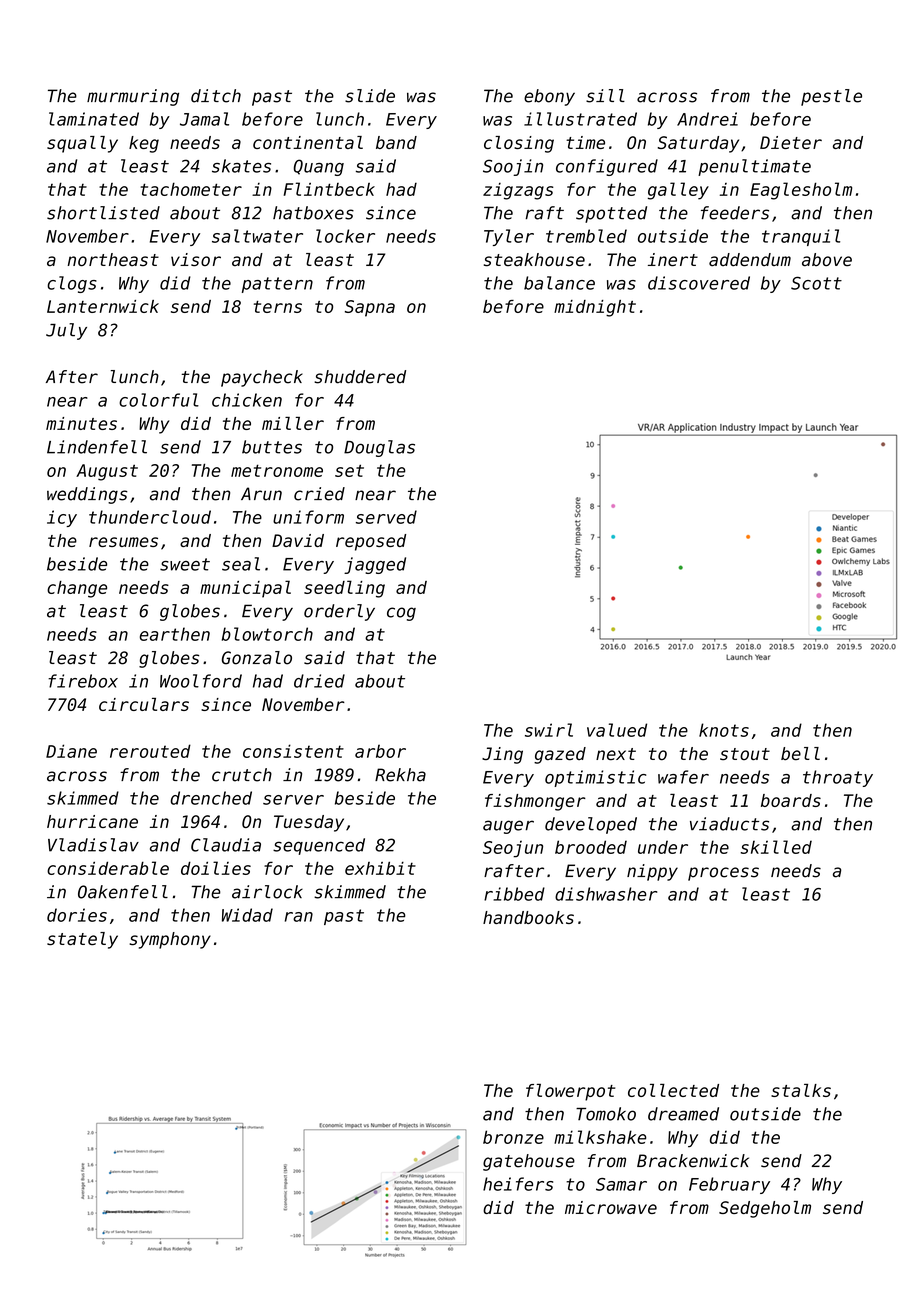  What do you see at coordinates (831, 97) in the page?
I see `pestle` at bounding box center [831, 97].
